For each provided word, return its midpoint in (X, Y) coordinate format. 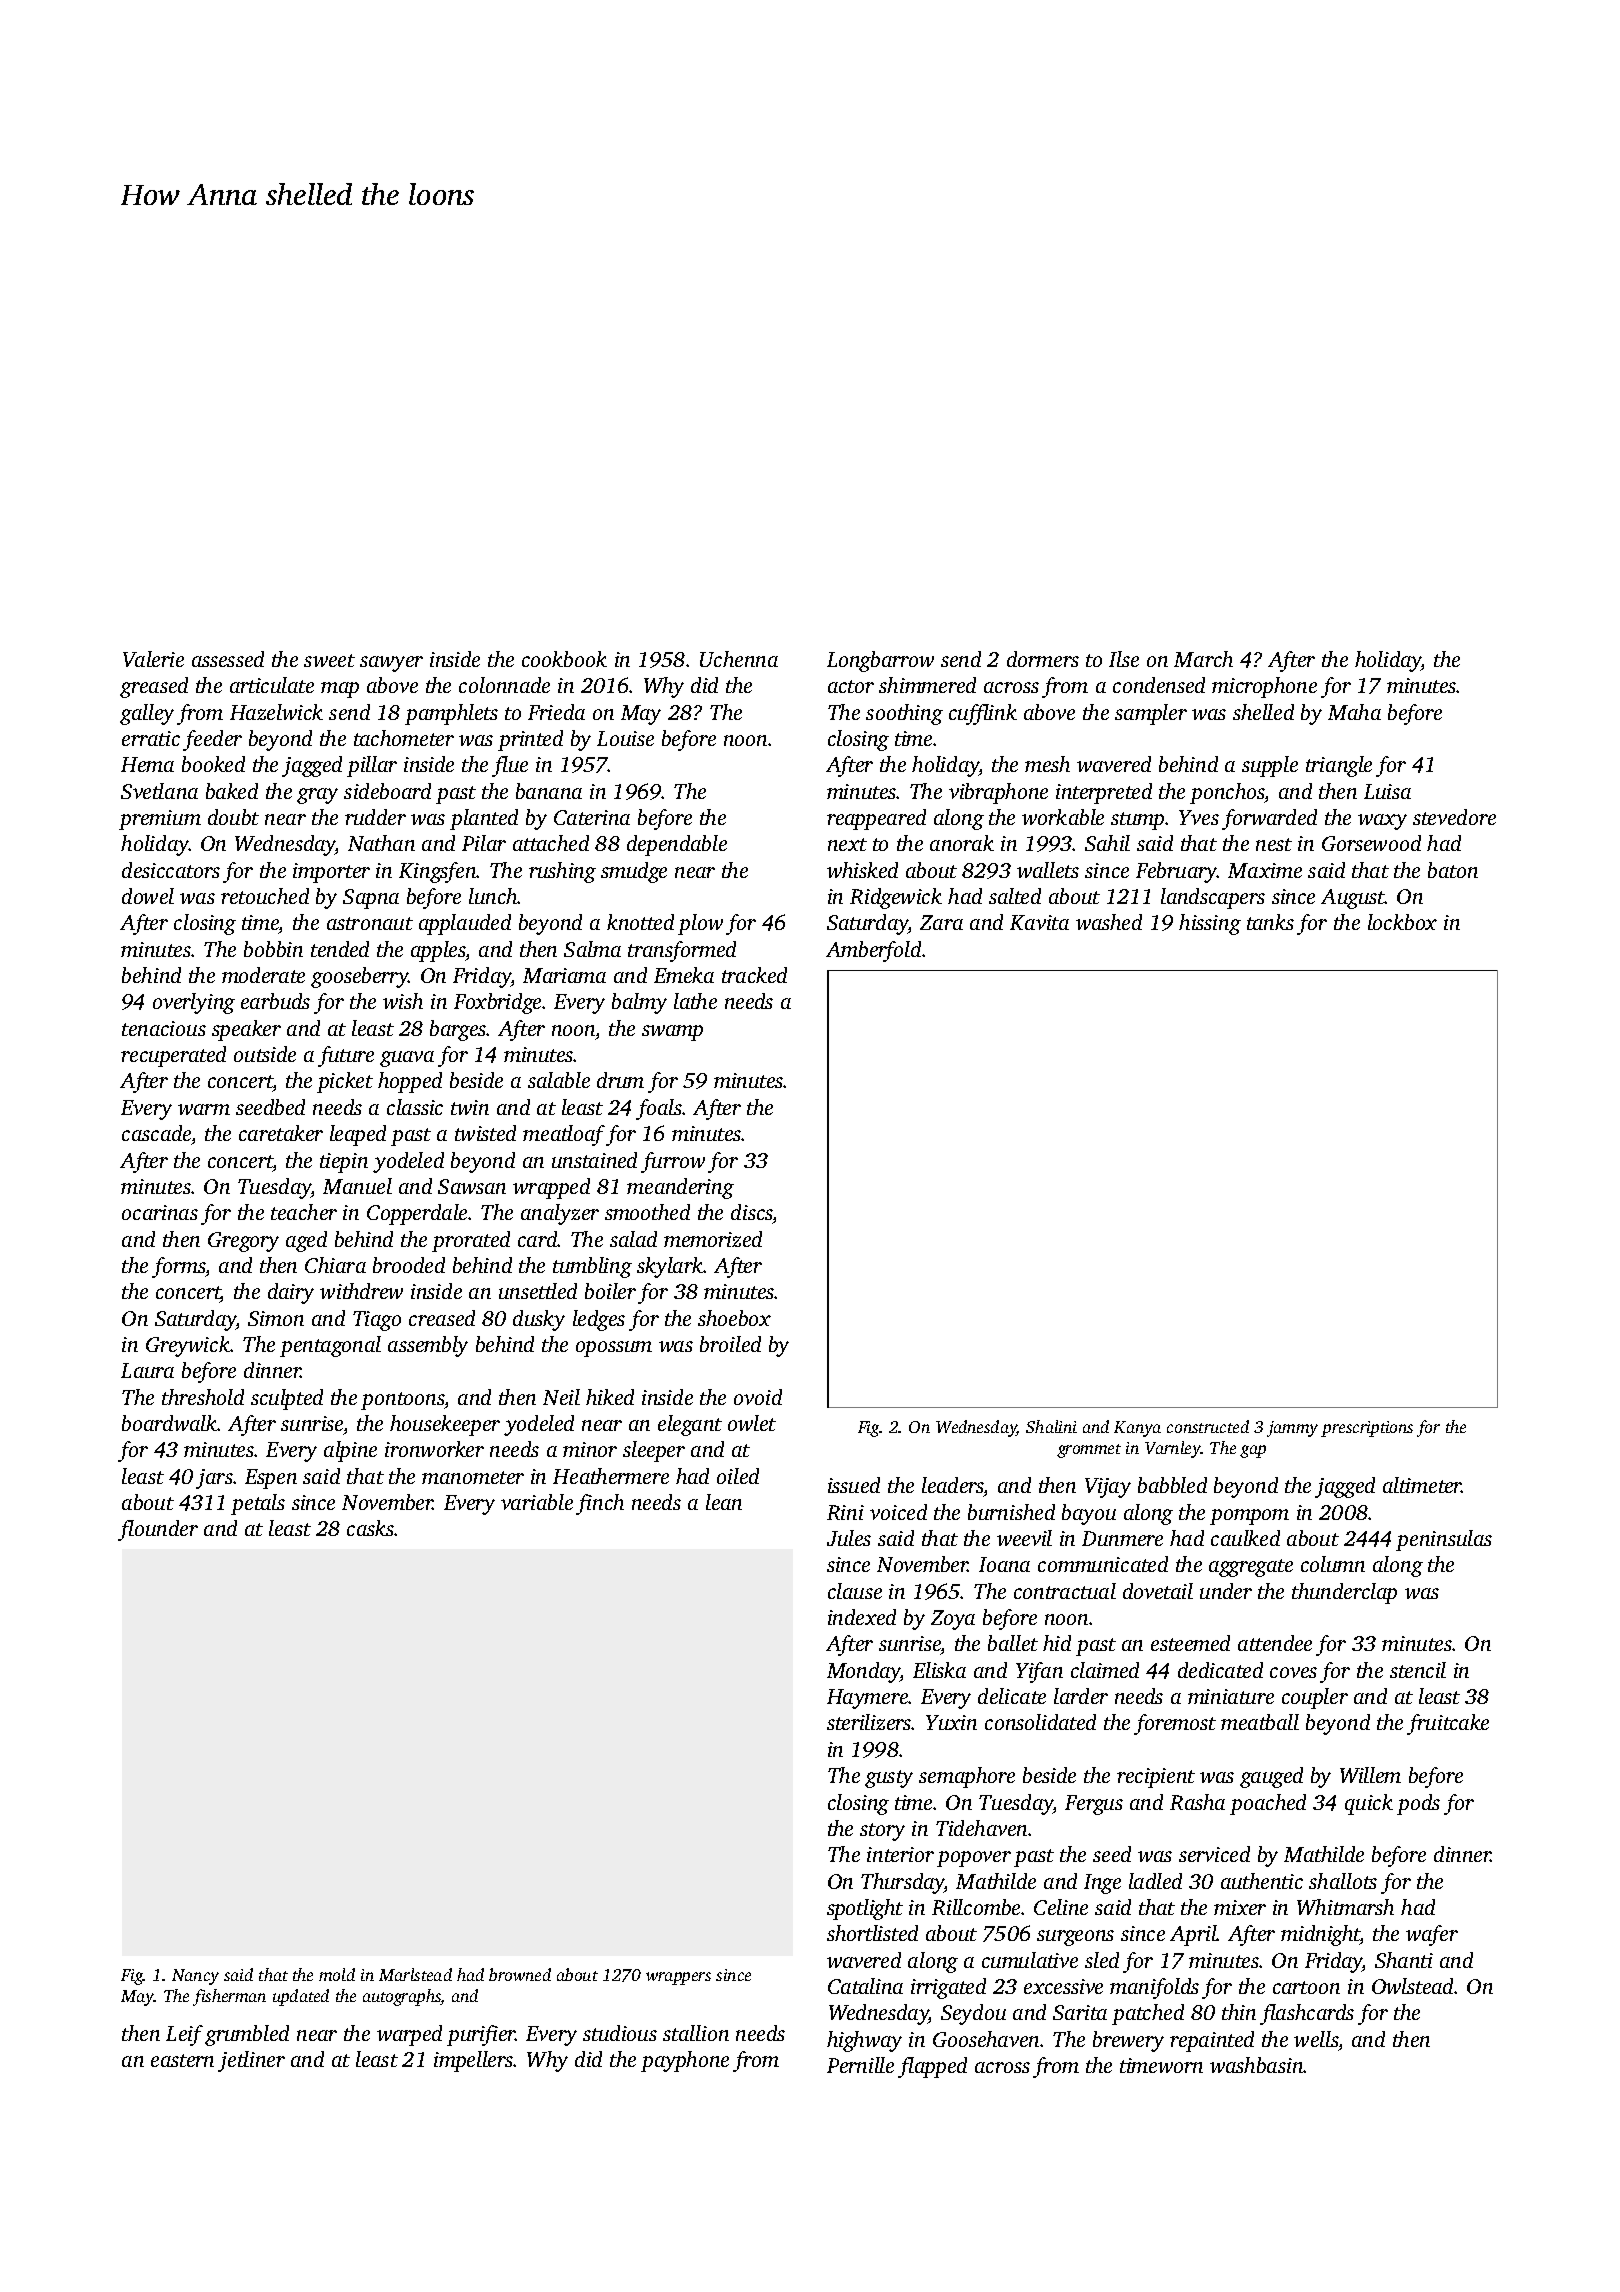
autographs (402, 1997)
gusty (889, 1779)
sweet (329, 660)
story (882, 1832)
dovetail (1158, 1591)
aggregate (1251, 1568)
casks (371, 1528)
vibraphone (998, 793)
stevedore (1454, 817)
